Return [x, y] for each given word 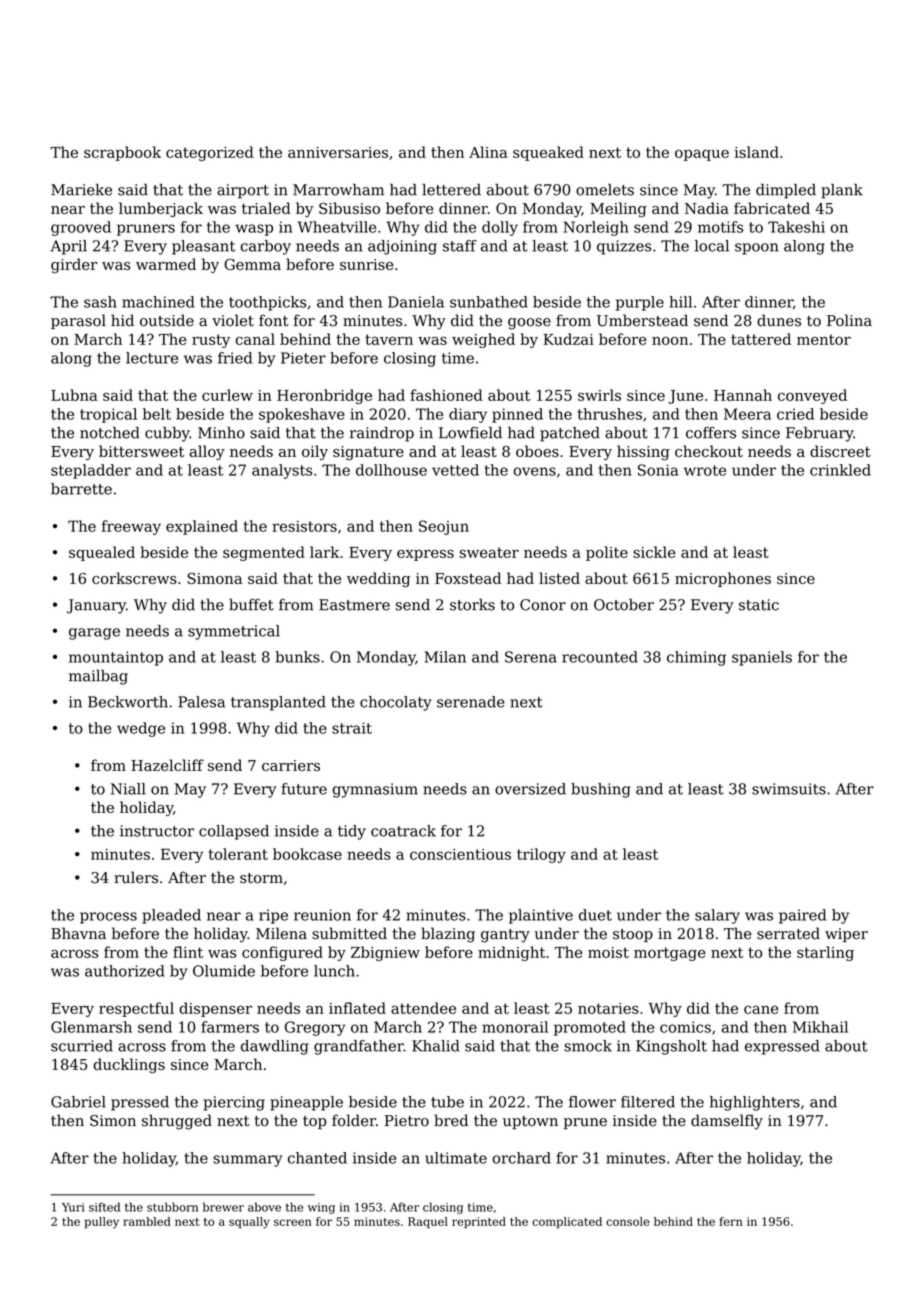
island [757, 152]
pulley [102, 1223]
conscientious [460, 854]
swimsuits [789, 789]
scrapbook [122, 153]
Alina [488, 152]
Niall [128, 789]
